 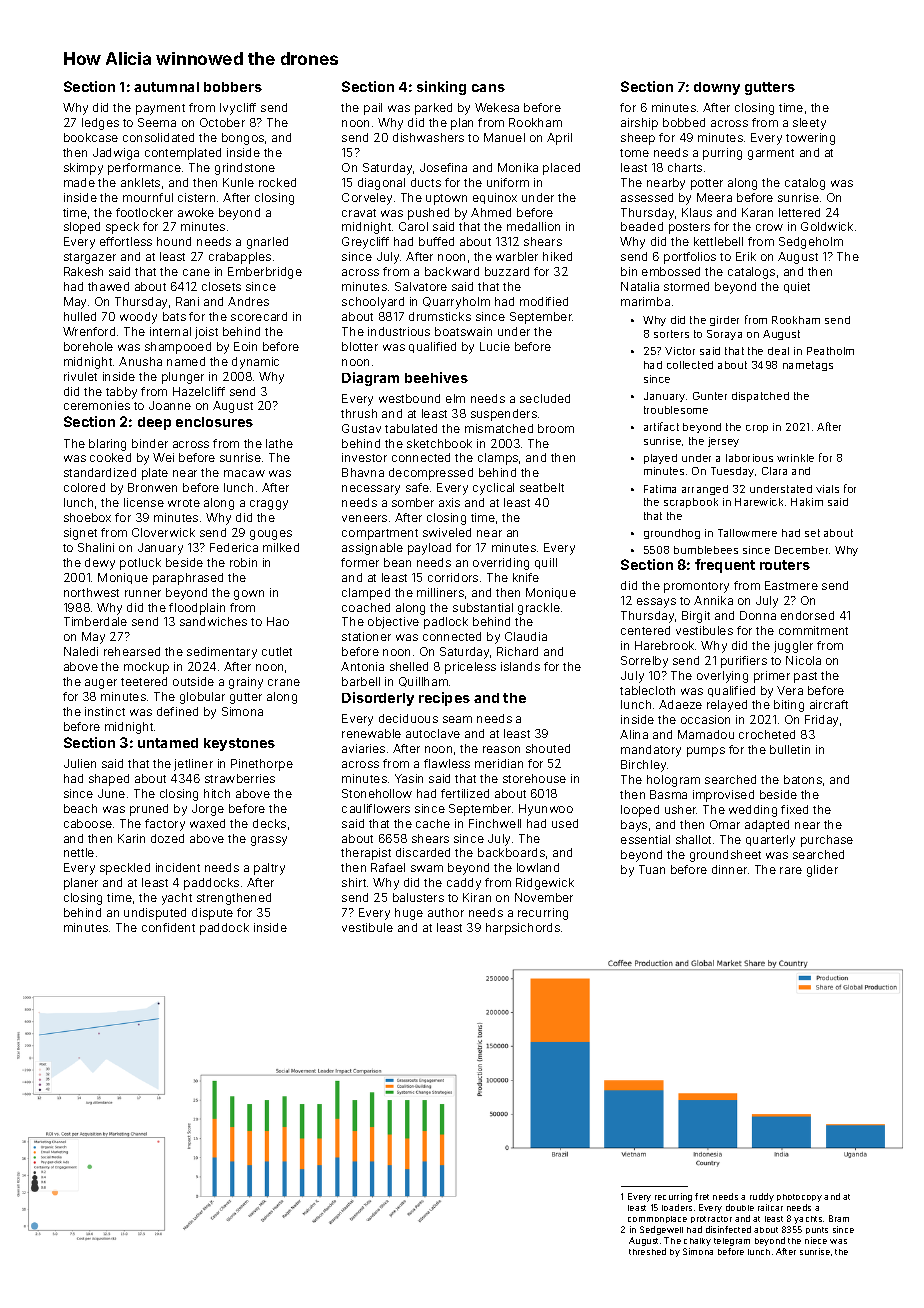 I want to click on telegram, so click(x=732, y=1242).
